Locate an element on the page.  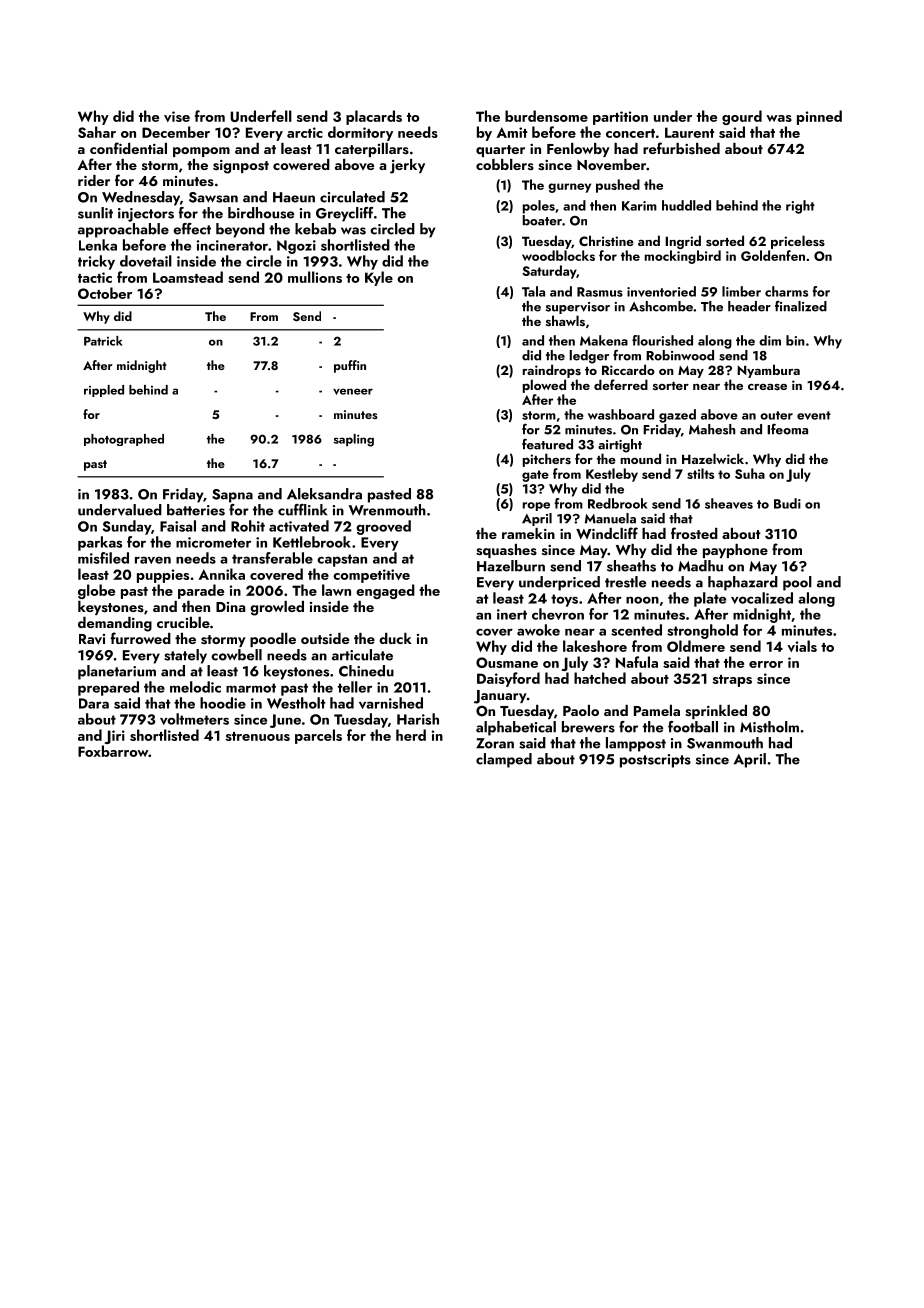
engaged is located at coordinates (385, 591).
